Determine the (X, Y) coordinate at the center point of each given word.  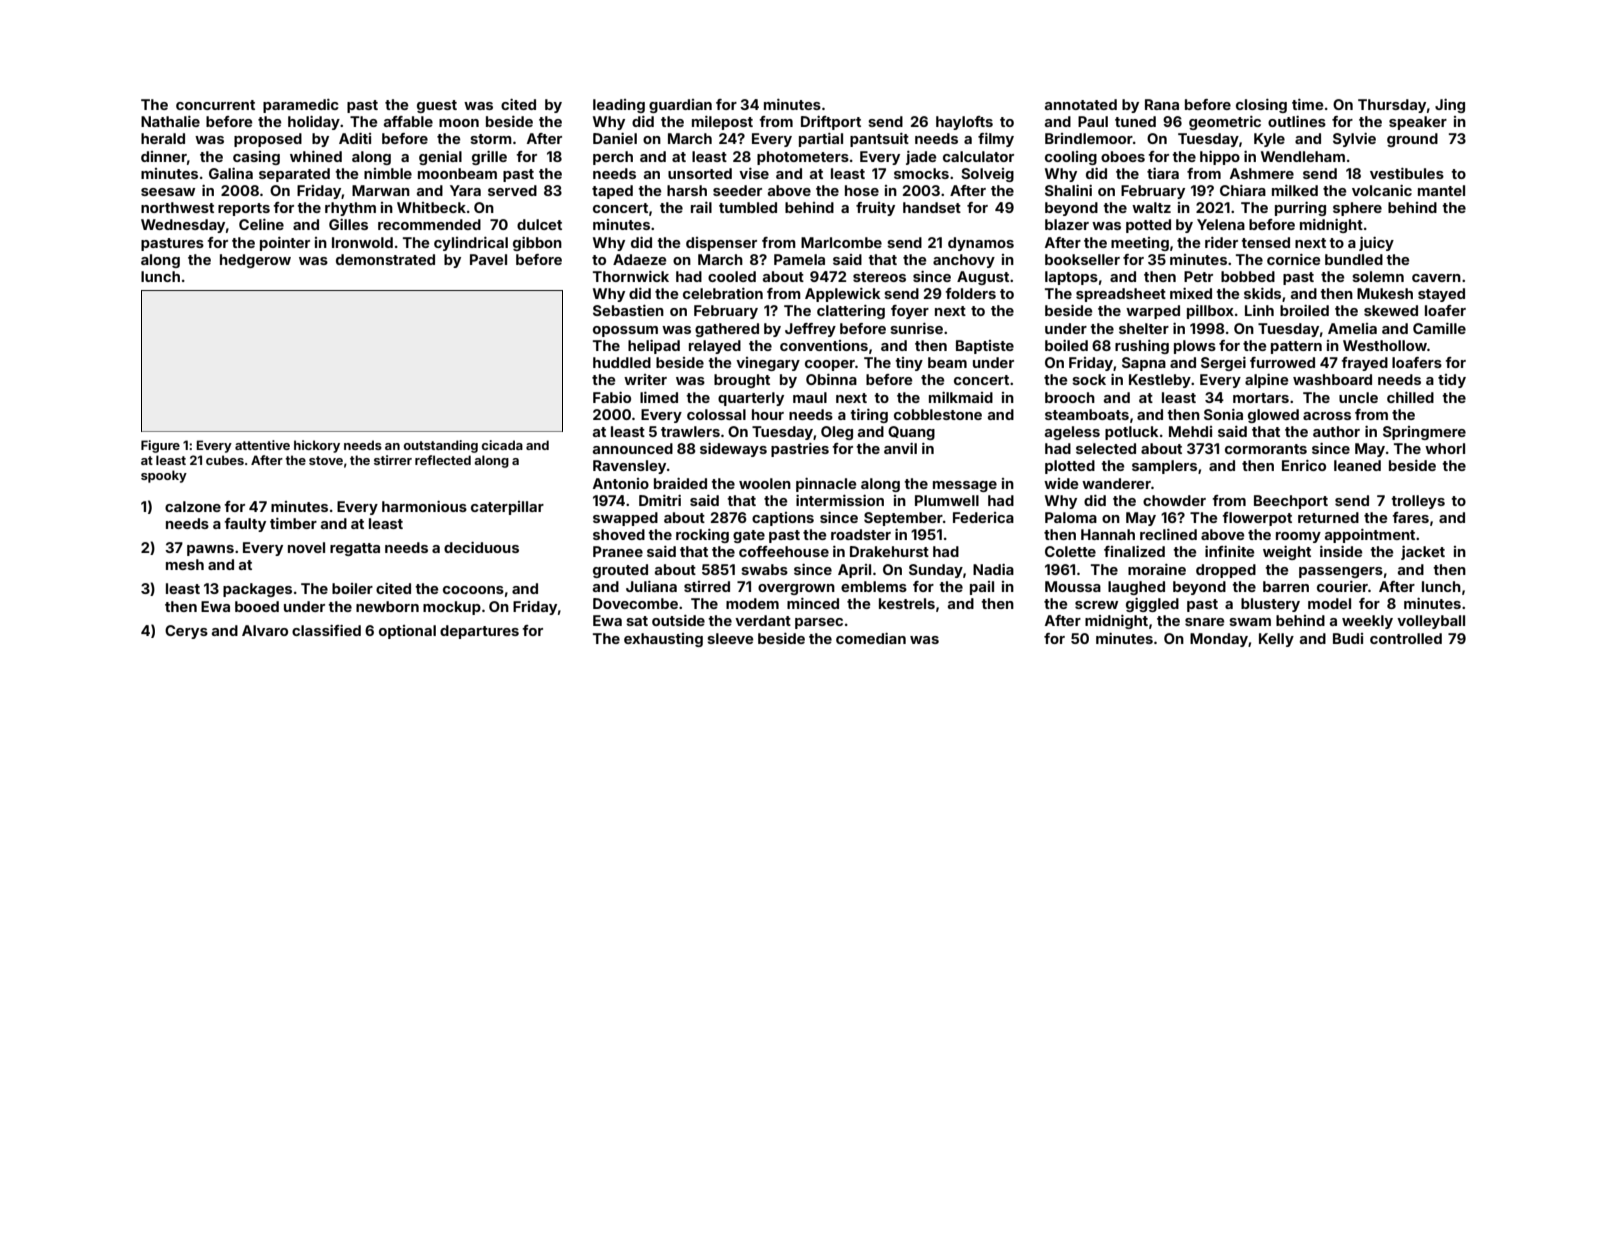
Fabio (612, 397)
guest (437, 106)
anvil (900, 448)
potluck (1131, 433)
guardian (680, 106)
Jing (1450, 106)
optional (407, 632)
